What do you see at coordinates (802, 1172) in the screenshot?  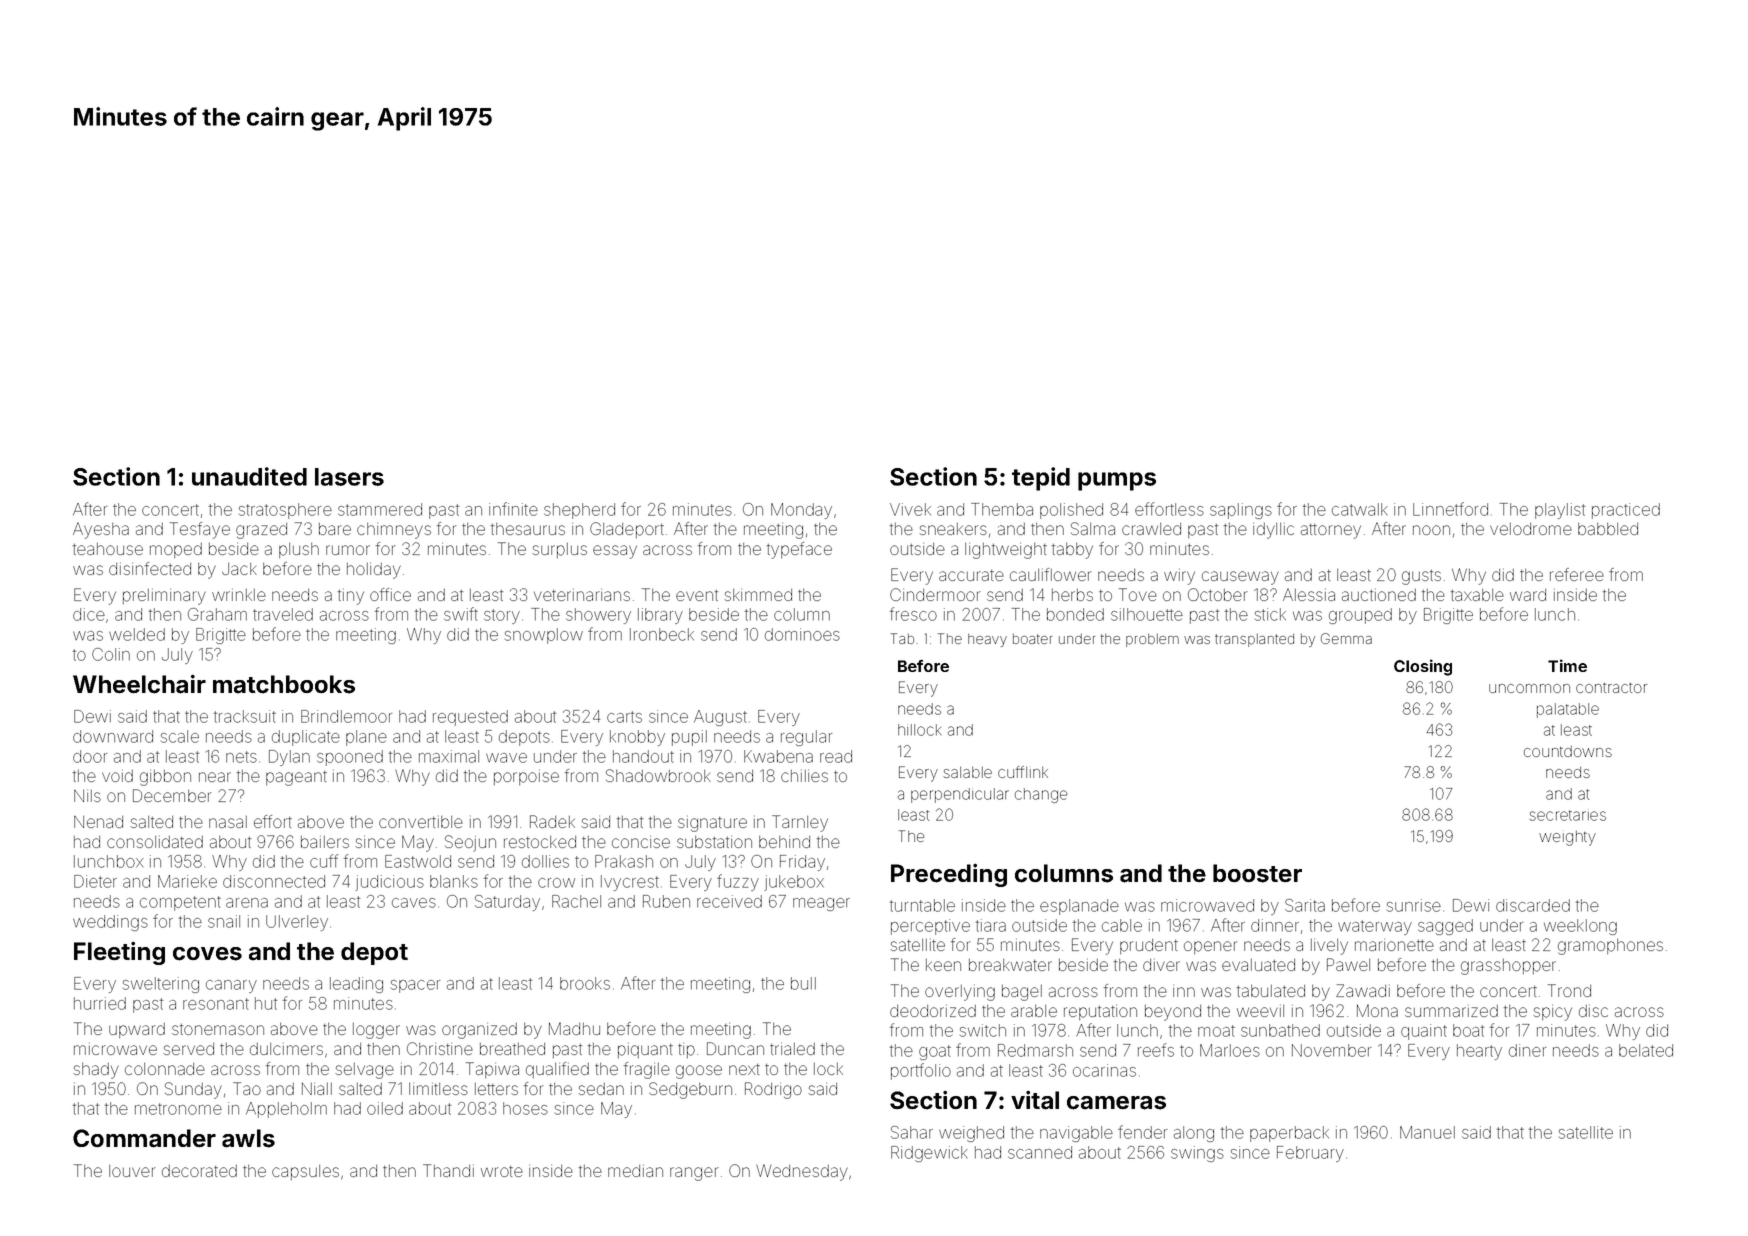 I see `Wednesday` at bounding box center [802, 1172].
